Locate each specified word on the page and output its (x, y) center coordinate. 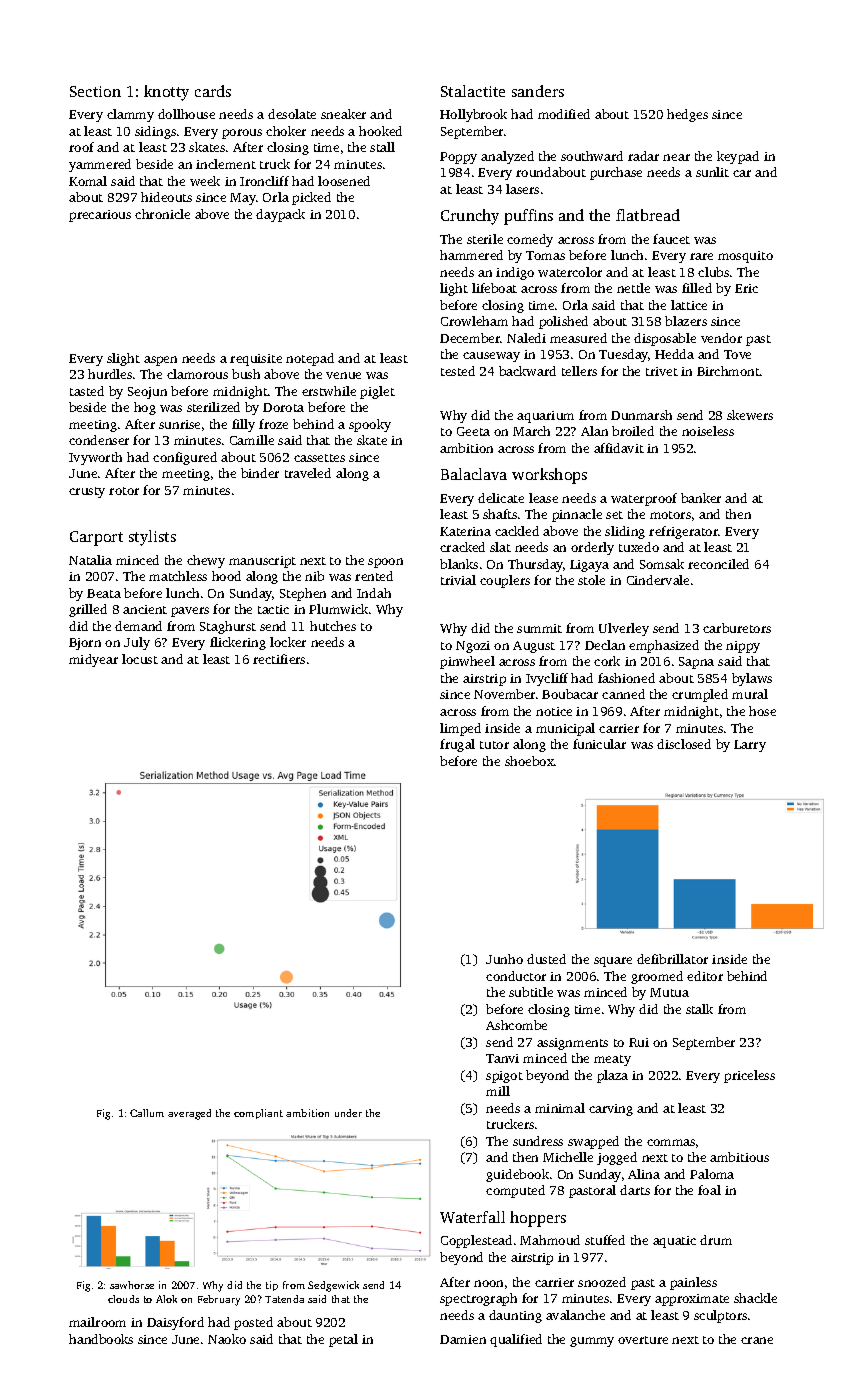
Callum (147, 1113)
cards (213, 91)
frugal (457, 745)
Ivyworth (95, 458)
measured (578, 338)
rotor (124, 491)
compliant (258, 1114)
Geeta (473, 431)
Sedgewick (333, 1286)
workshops (549, 476)
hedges (687, 115)
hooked (380, 131)
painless (693, 1283)
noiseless (708, 431)
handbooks (101, 1339)
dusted (546, 959)
